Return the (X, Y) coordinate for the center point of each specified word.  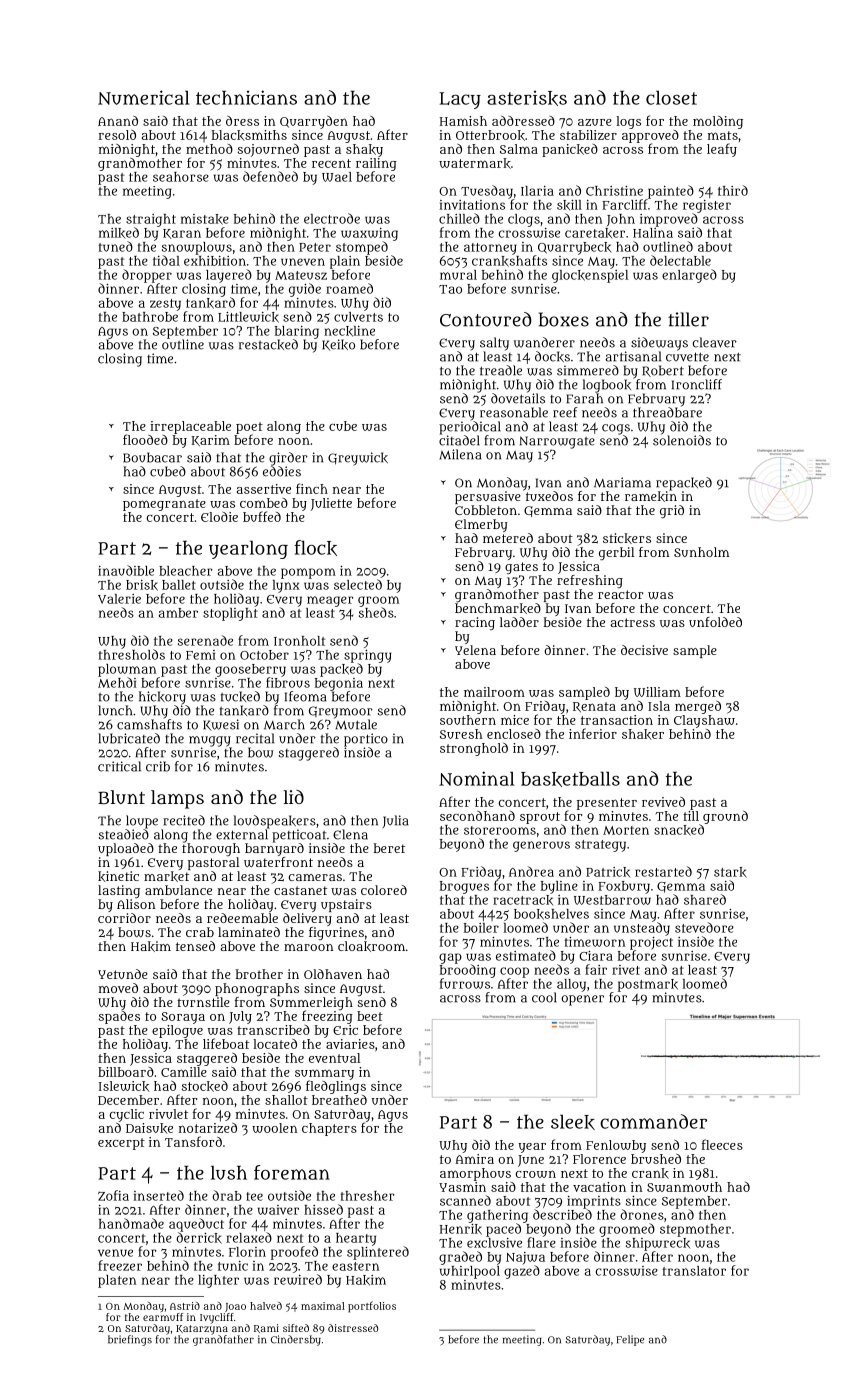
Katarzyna (202, 1330)
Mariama (622, 482)
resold (117, 135)
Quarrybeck (574, 248)
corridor (124, 918)
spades (119, 1017)
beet (370, 1016)
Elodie (219, 517)
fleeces (722, 1144)
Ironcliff (697, 384)
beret (389, 848)
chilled (459, 218)
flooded (145, 439)
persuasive (488, 497)
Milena (460, 454)
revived (663, 802)
